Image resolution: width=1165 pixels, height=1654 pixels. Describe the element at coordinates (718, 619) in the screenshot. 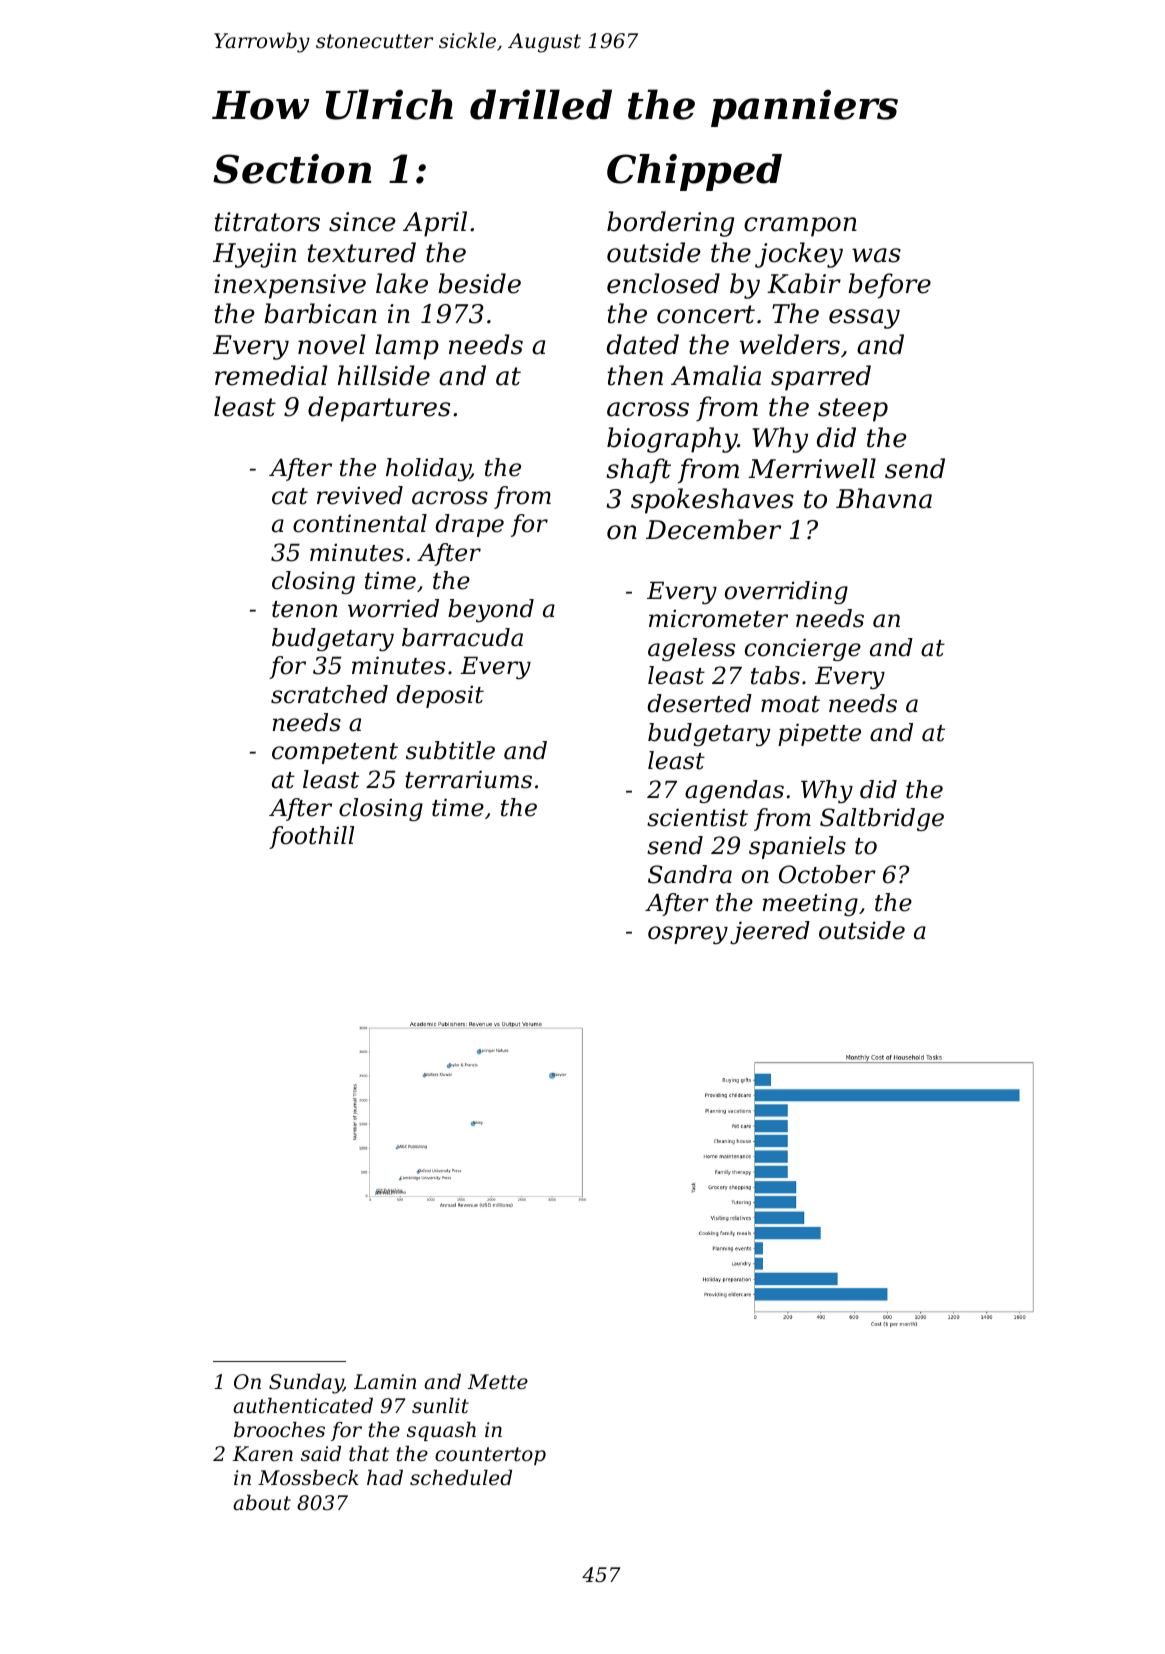

I see `micrometer` at that location.
